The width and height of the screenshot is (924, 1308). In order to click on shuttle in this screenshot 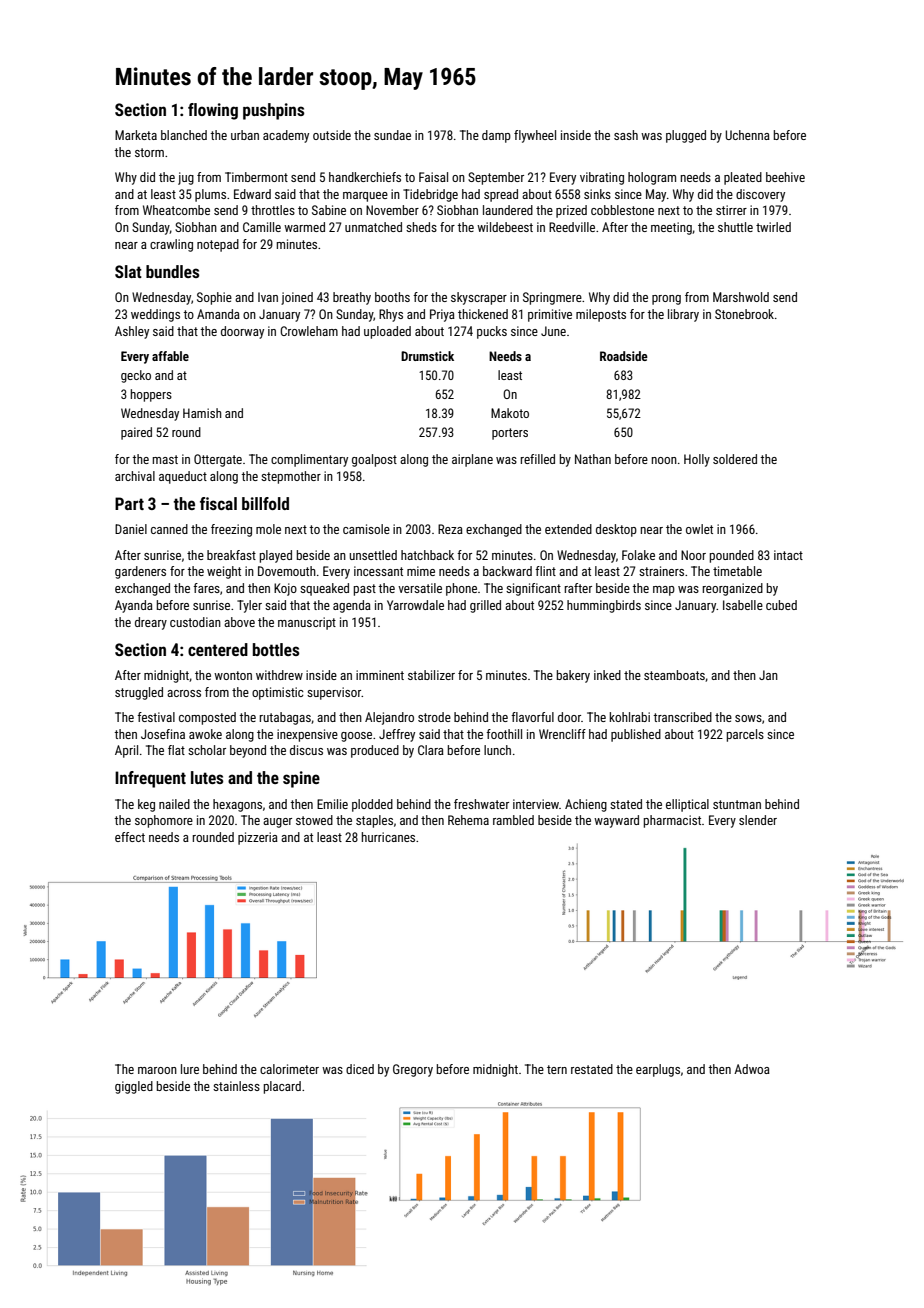, I will do `click(735, 227)`.
